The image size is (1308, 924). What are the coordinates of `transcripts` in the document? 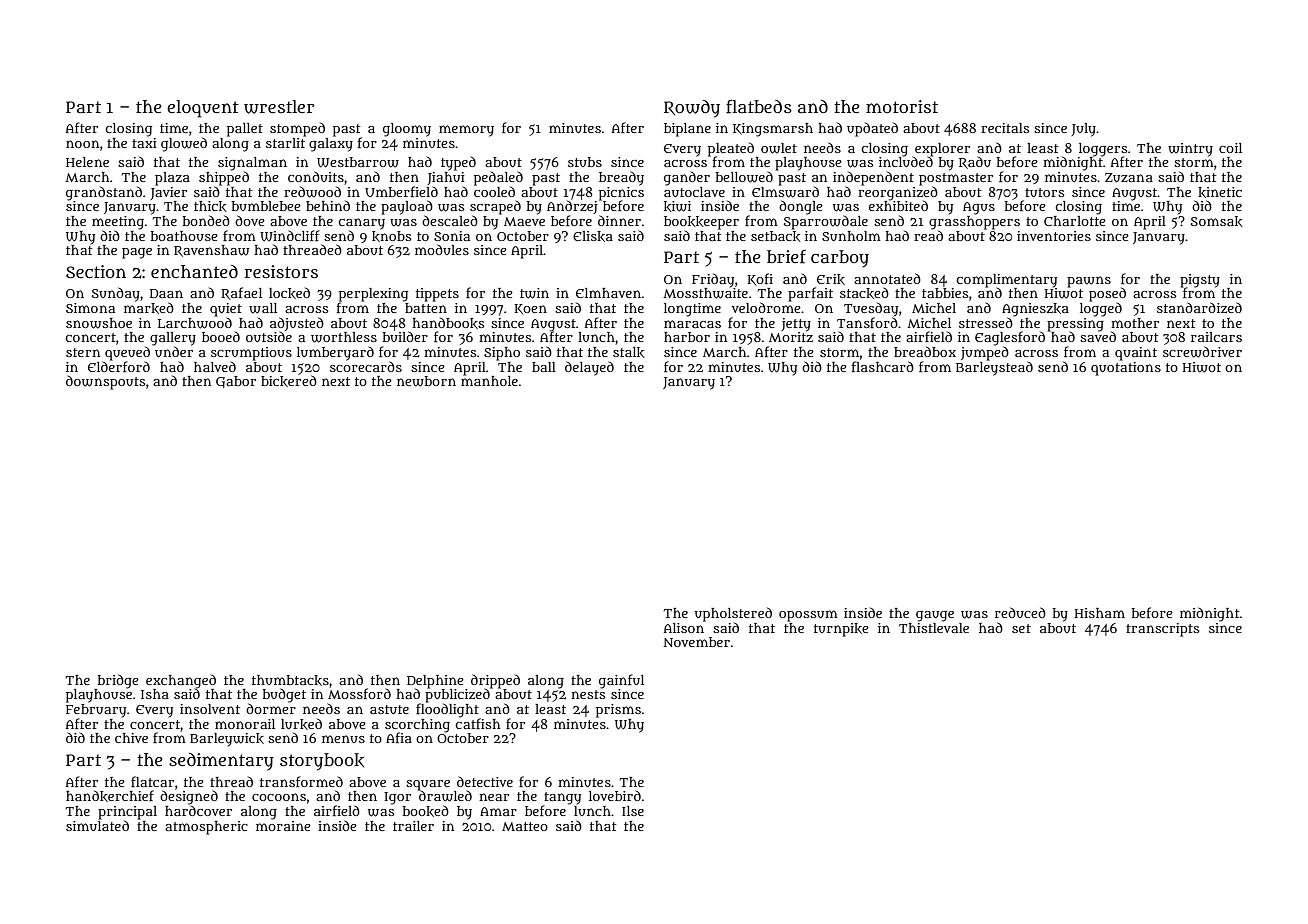 It's located at (1162, 630).
